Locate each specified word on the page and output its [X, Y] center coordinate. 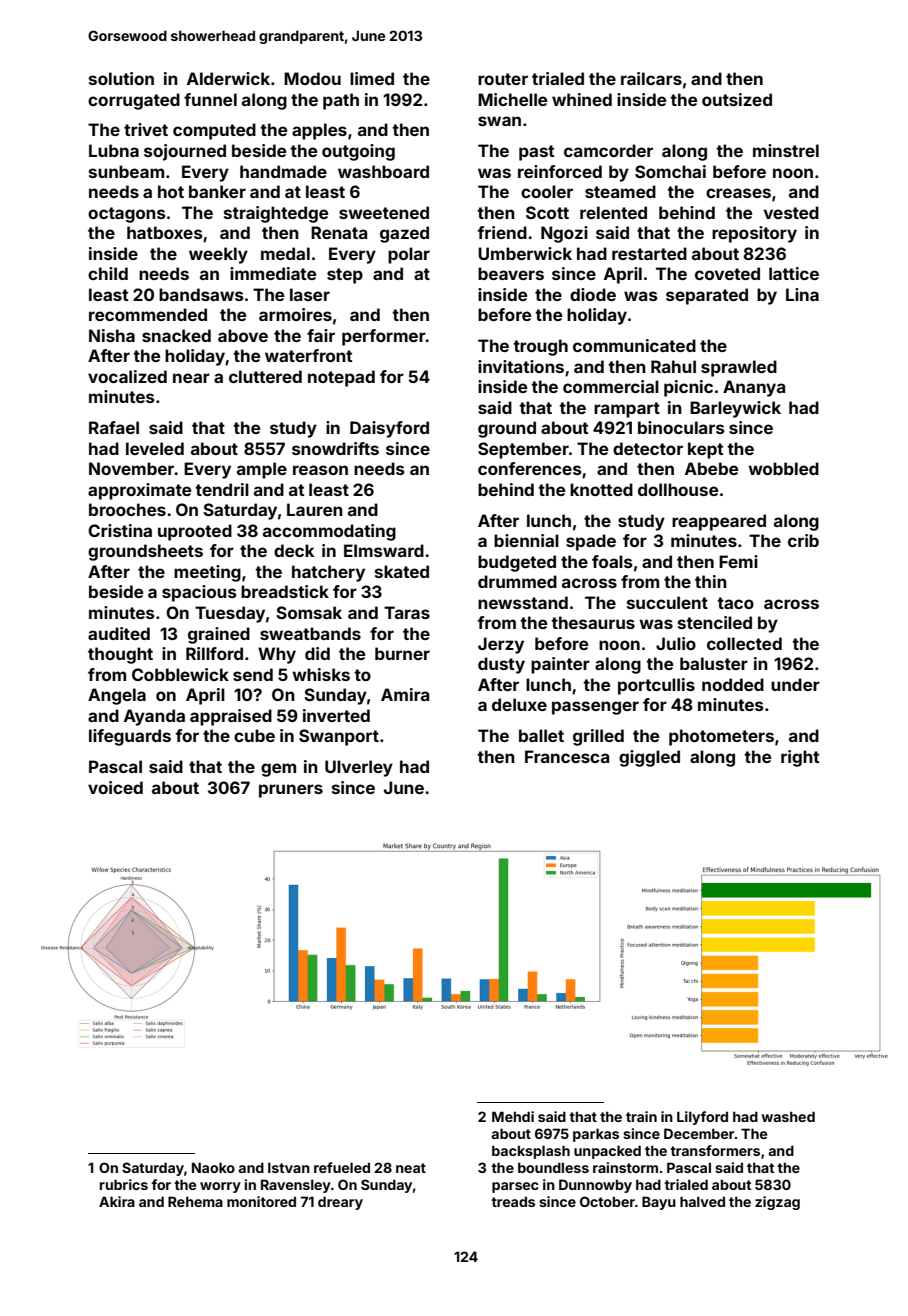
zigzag [777, 1203]
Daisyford [389, 429]
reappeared [719, 522]
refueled [342, 1167]
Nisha [112, 335]
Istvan [289, 1167]
